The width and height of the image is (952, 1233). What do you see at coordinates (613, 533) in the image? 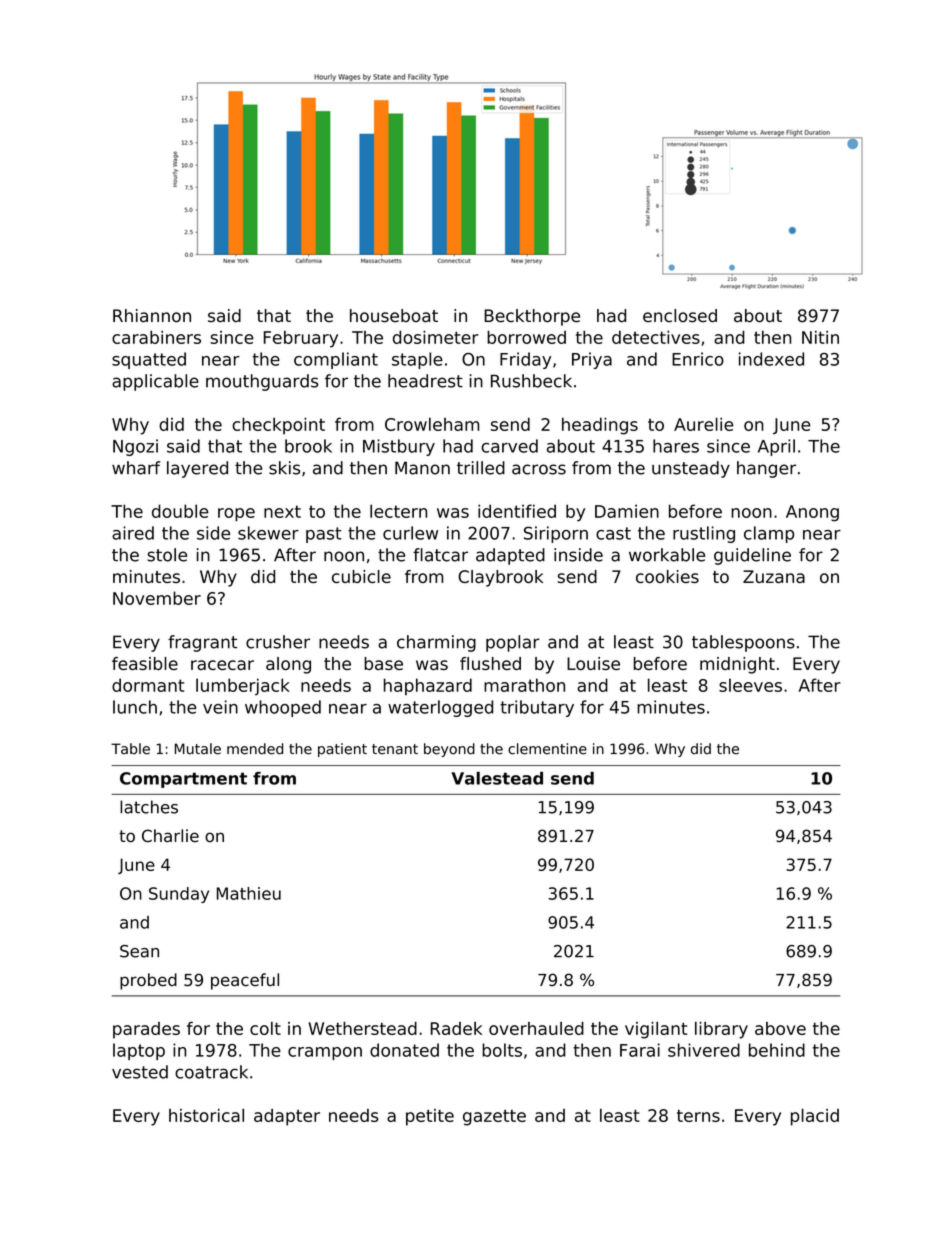
I see `cast` at bounding box center [613, 533].
